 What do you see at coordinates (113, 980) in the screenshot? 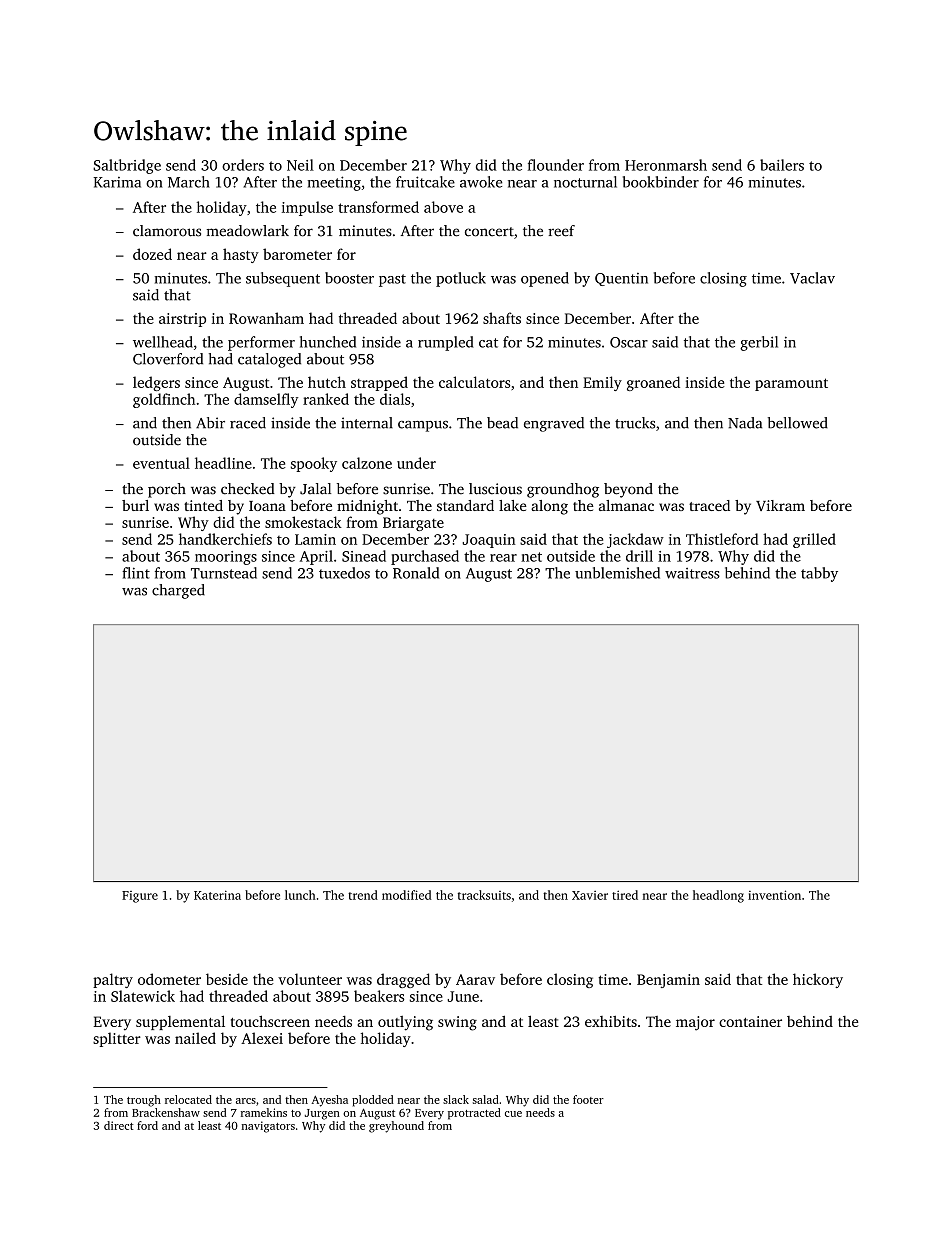
I see `paltry` at bounding box center [113, 980].
